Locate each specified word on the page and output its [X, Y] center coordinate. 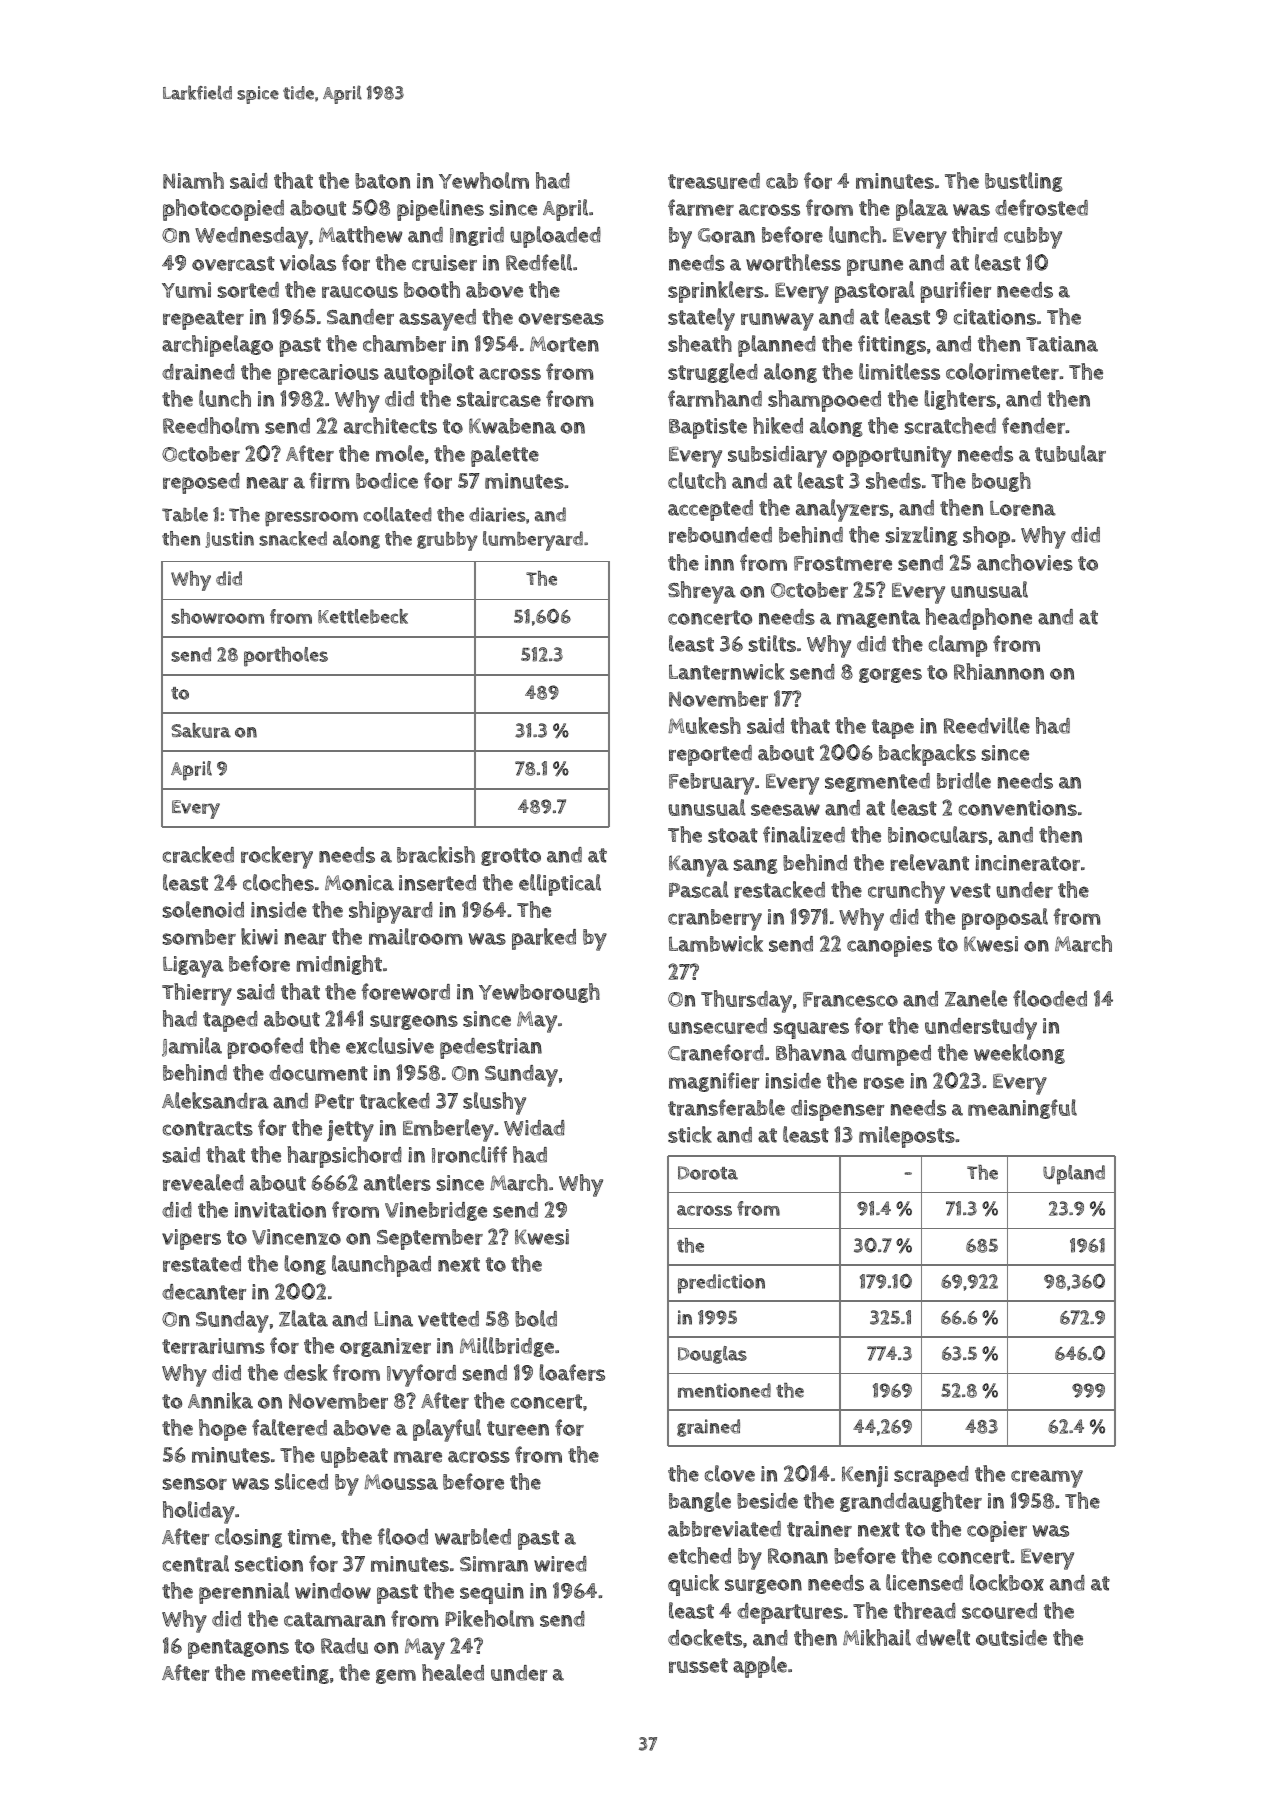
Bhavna [811, 1052]
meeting [290, 1674]
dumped [891, 1055]
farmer [701, 207]
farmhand [715, 398]
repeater [203, 320]
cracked [198, 854]
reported [710, 755]
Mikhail [877, 1637]
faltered [289, 1427]
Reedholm [211, 425]
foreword [405, 991]
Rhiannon [999, 671]
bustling [1024, 182]
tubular [1070, 453]
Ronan [798, 1556]
